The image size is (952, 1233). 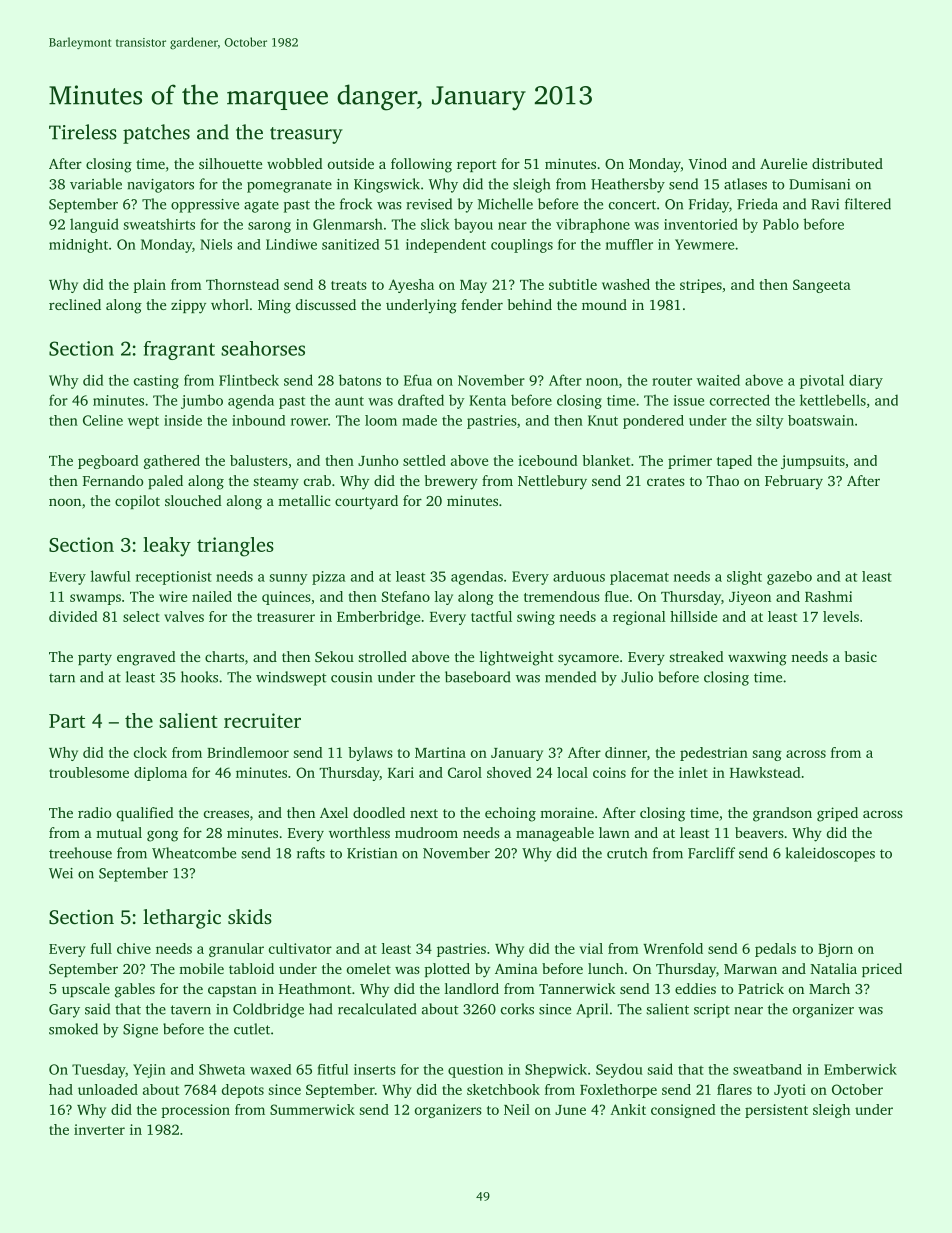 I want to click on fragrant, so click(x=179, y=350).
